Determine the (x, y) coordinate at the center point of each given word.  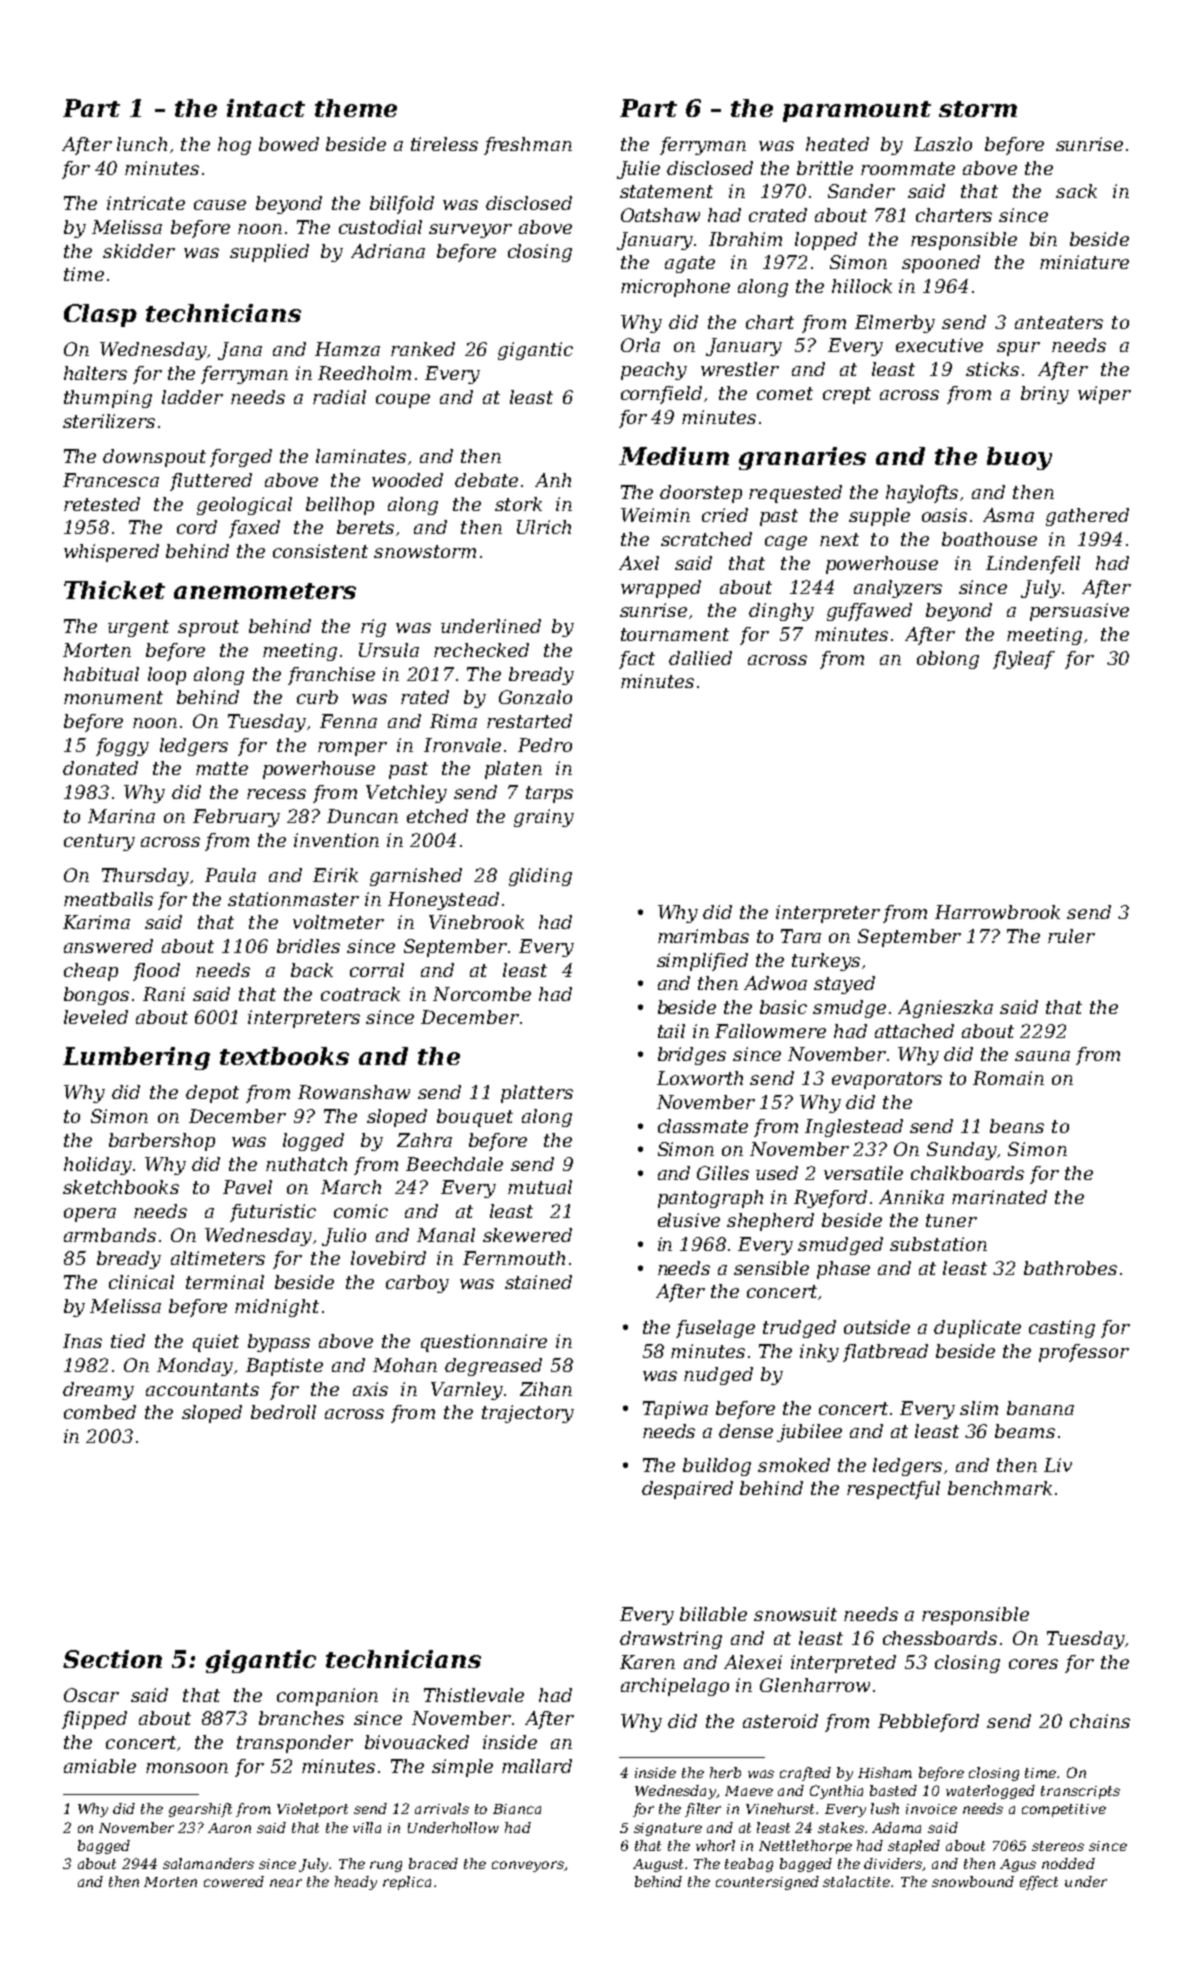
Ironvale (462, 745)
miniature (1084, 262)
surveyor (470, 231)
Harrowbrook (997, 912)
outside (877, 1327)
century (99, 842)
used (777, 1173)
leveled (96, 1017)
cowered (234, 1881)
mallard (537, 1766)
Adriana (388, 251)
